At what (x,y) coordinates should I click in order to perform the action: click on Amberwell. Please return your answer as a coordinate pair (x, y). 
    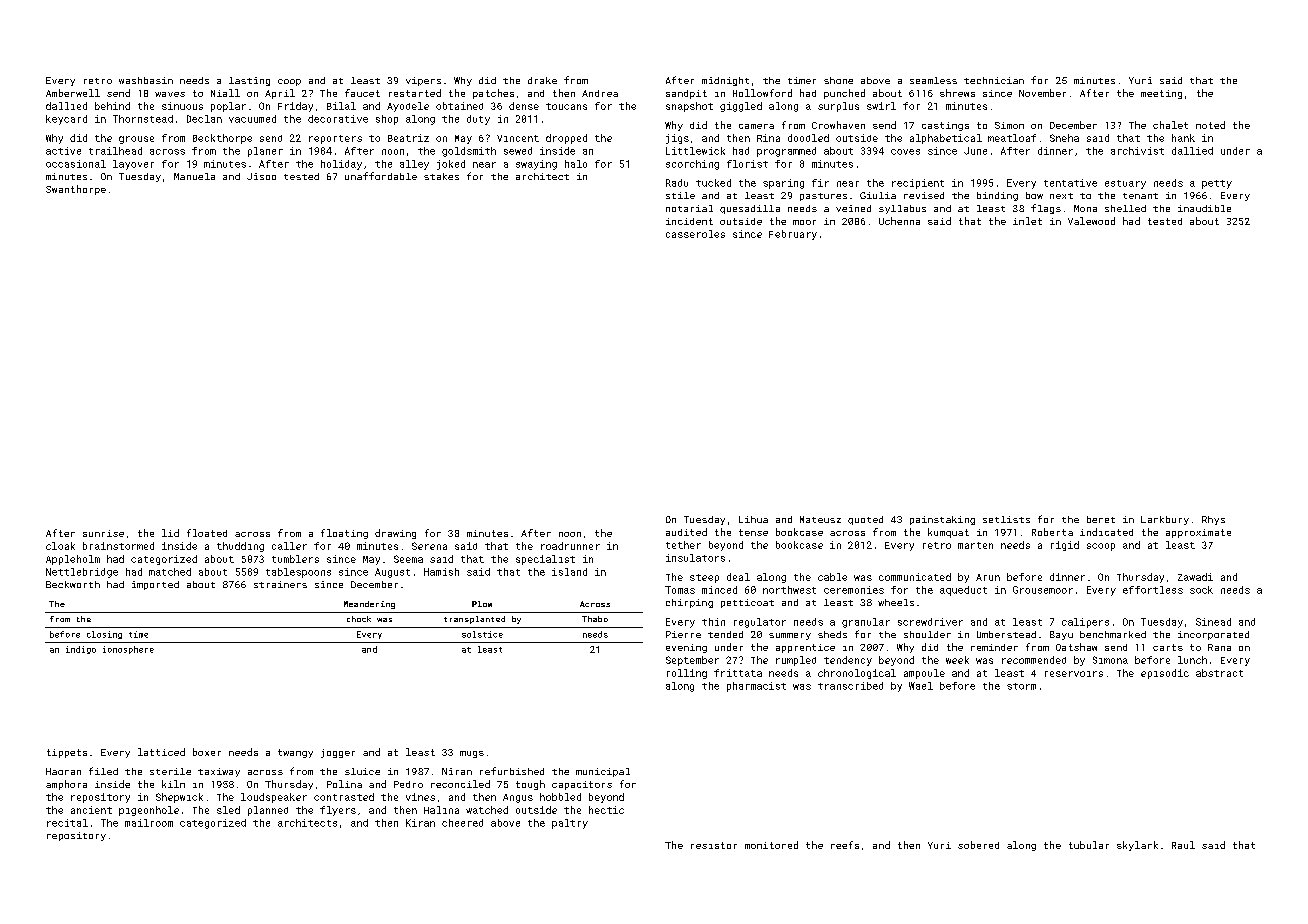
    Looking at the image, I should click on (73, 93).
